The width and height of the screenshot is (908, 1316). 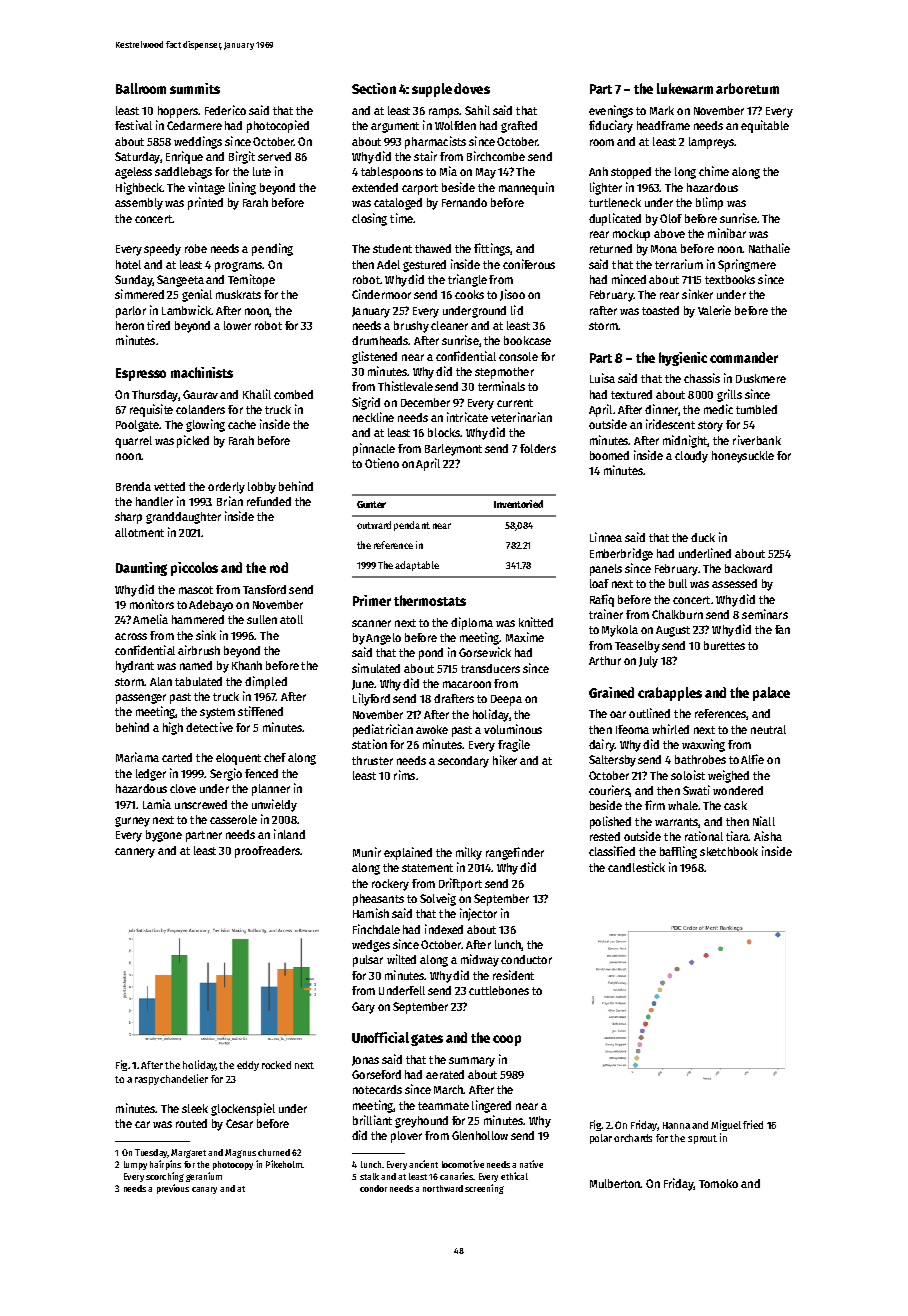 What do you see at coordinates (374, 88) in the screenshot?
I see `Section` at bounding box center [374, 88].
